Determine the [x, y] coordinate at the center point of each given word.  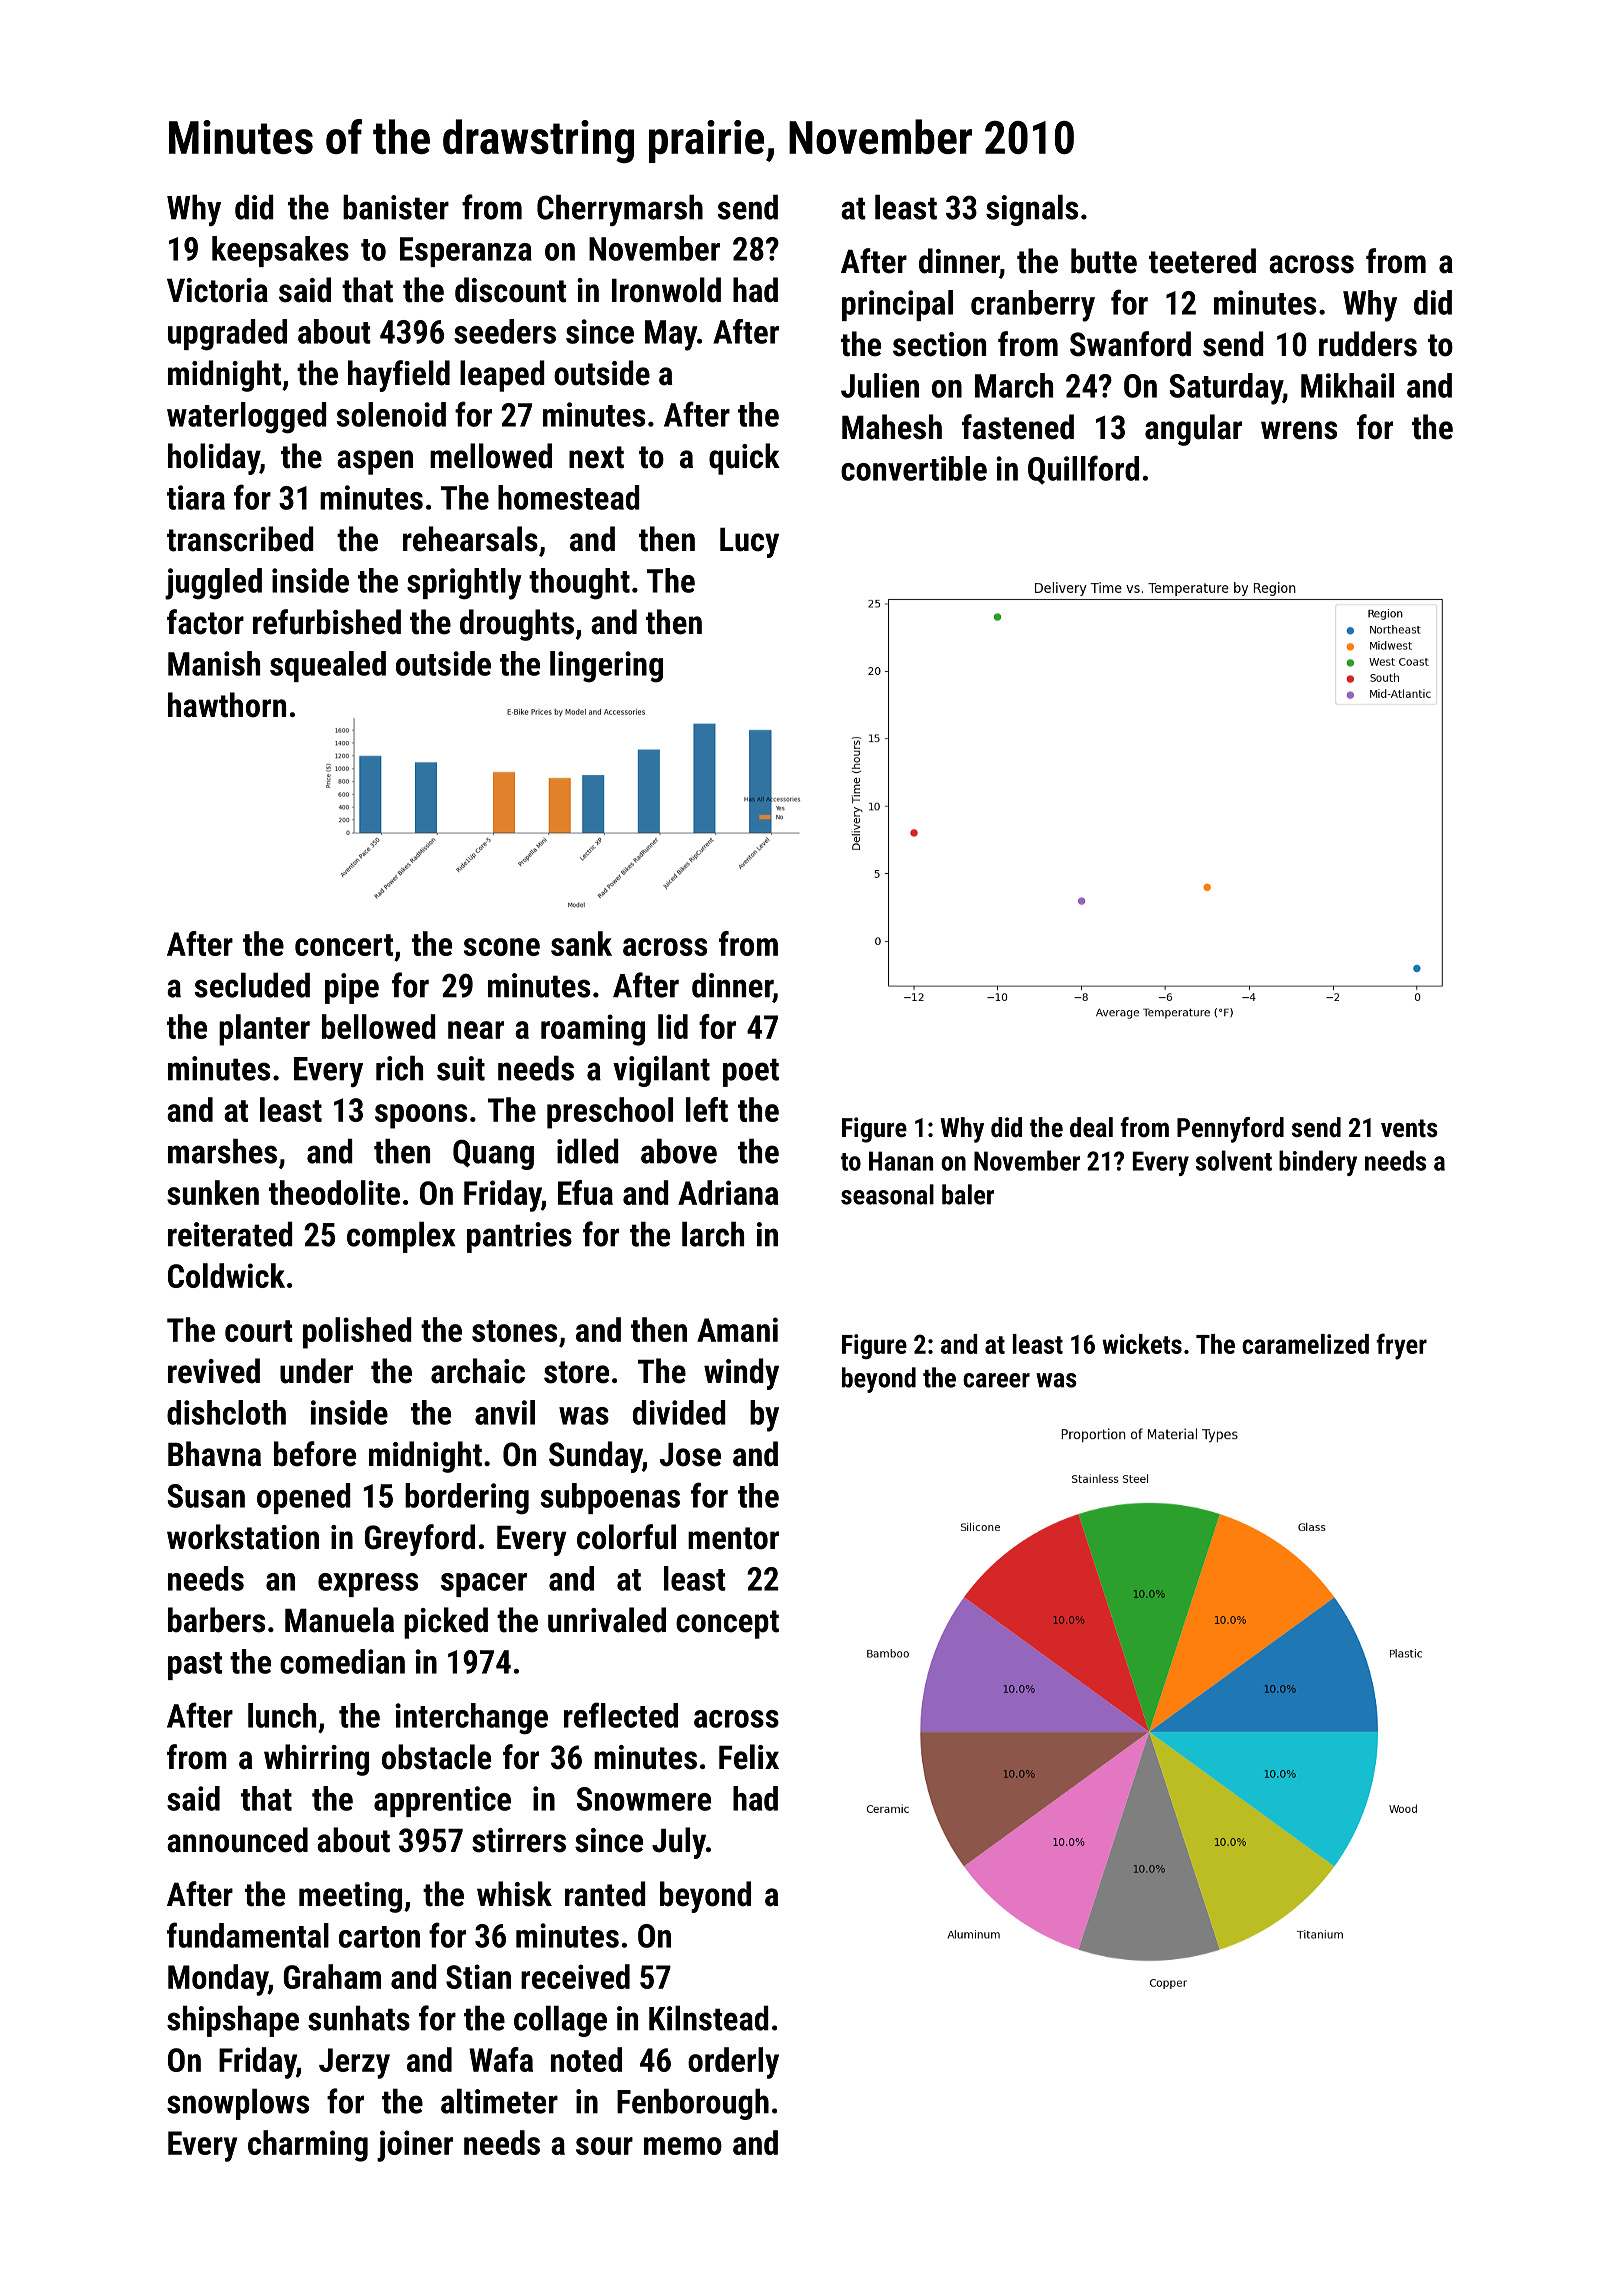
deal [1091, 1127]
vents [1409, 1128]
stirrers [519, 1840]
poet [751, 1072]
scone [502, 947]
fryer [1401, 1346]
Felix [749, 1757]
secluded [252, 985]
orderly [733, 2063]
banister [396, 207]
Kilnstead [709, 2018]
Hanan [901, 1161]
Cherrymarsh [620, 210]
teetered [1202, 261]
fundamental [248, 1935]
